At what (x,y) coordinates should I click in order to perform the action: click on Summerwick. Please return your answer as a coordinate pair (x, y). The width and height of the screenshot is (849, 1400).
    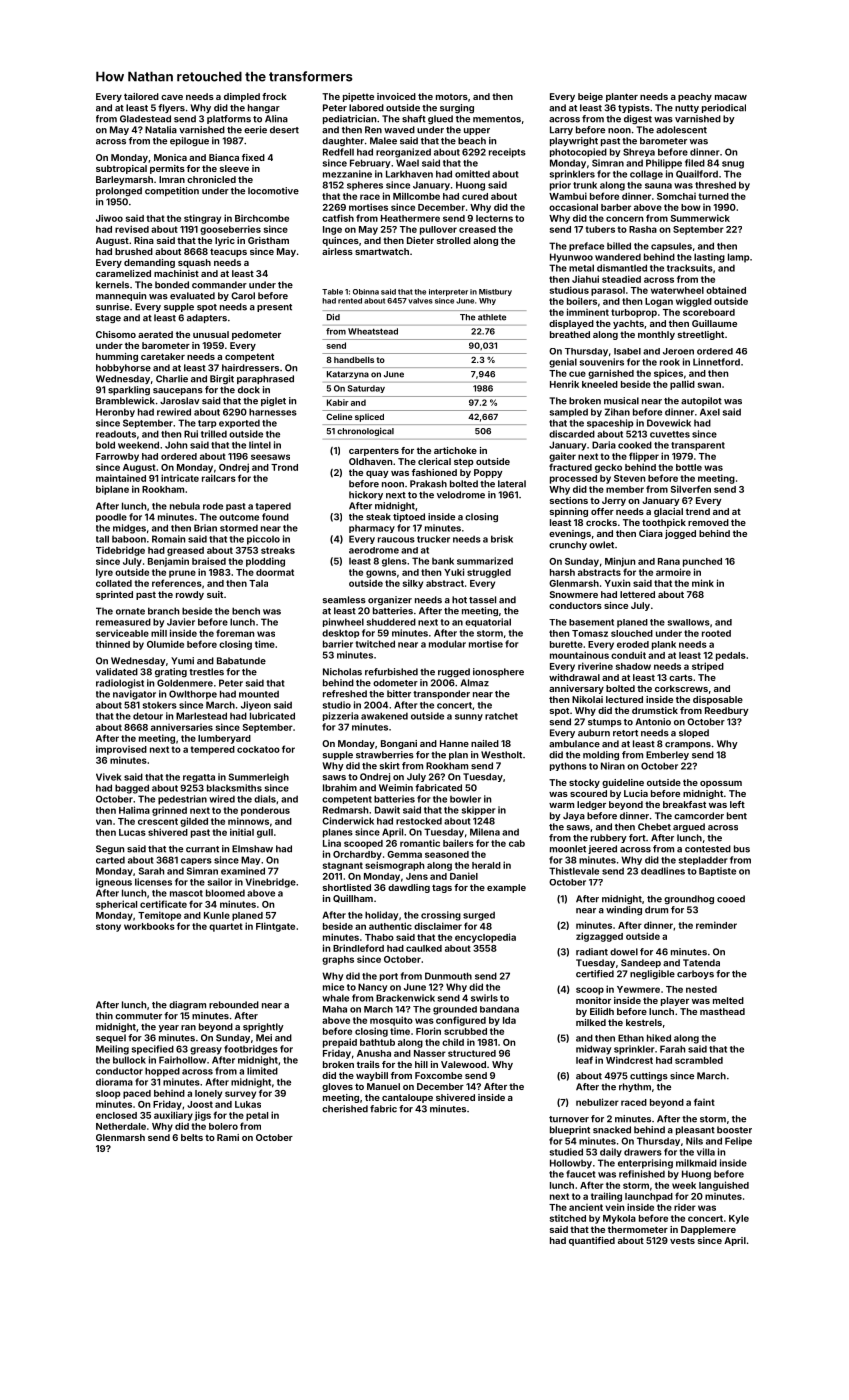
    Looking at the image, I should click on (700, 218).
